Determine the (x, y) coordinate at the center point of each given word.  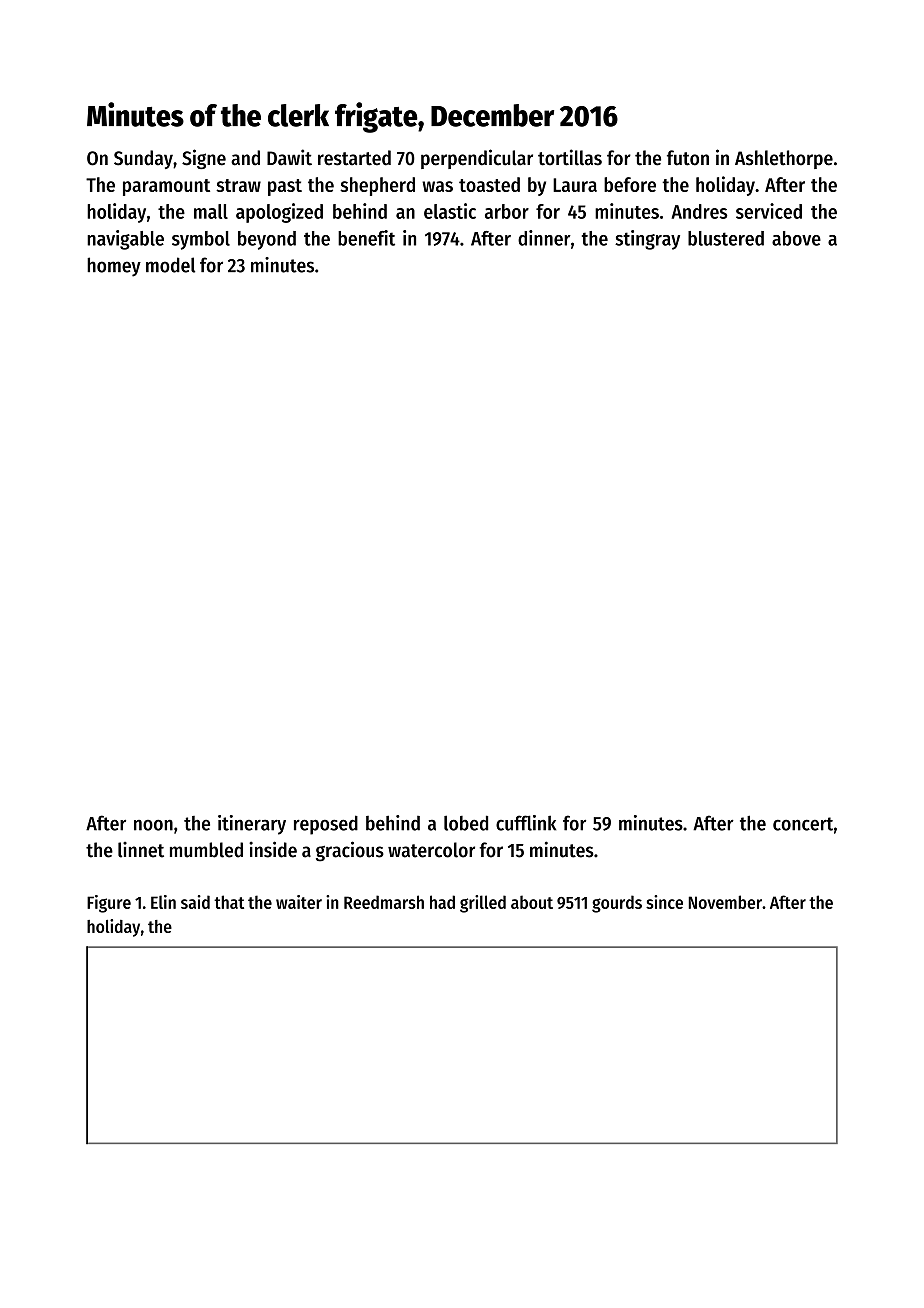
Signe (204, 159)
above (796, 238)
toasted (489, 184)
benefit (366, 238)
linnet (141, 850)
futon (688, 158)
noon (153, 825)
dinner (544, 238)
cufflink (526, 823)
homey (114, 267)
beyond (267, 240)
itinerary (252, 825)
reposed (326, 825)
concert (803, 824)
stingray (647, 240)
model (170, 265)
